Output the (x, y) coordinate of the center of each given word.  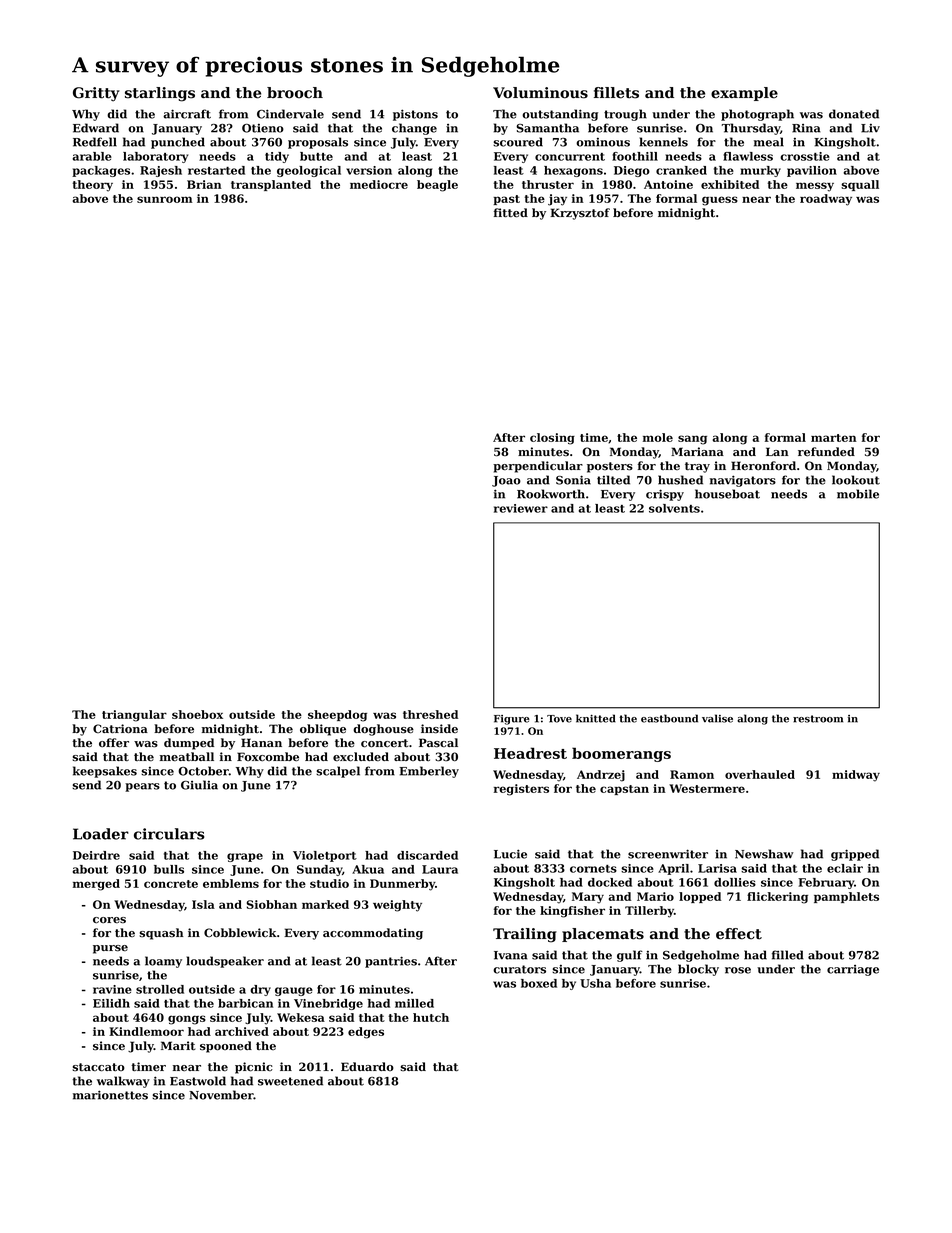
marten (834, 438)
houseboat (727, 494)
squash (161, 934)
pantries (391, 962)
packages (101, 171)
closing (552, 439)
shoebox (197, 714)
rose (738, 970)
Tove (559, 719)
